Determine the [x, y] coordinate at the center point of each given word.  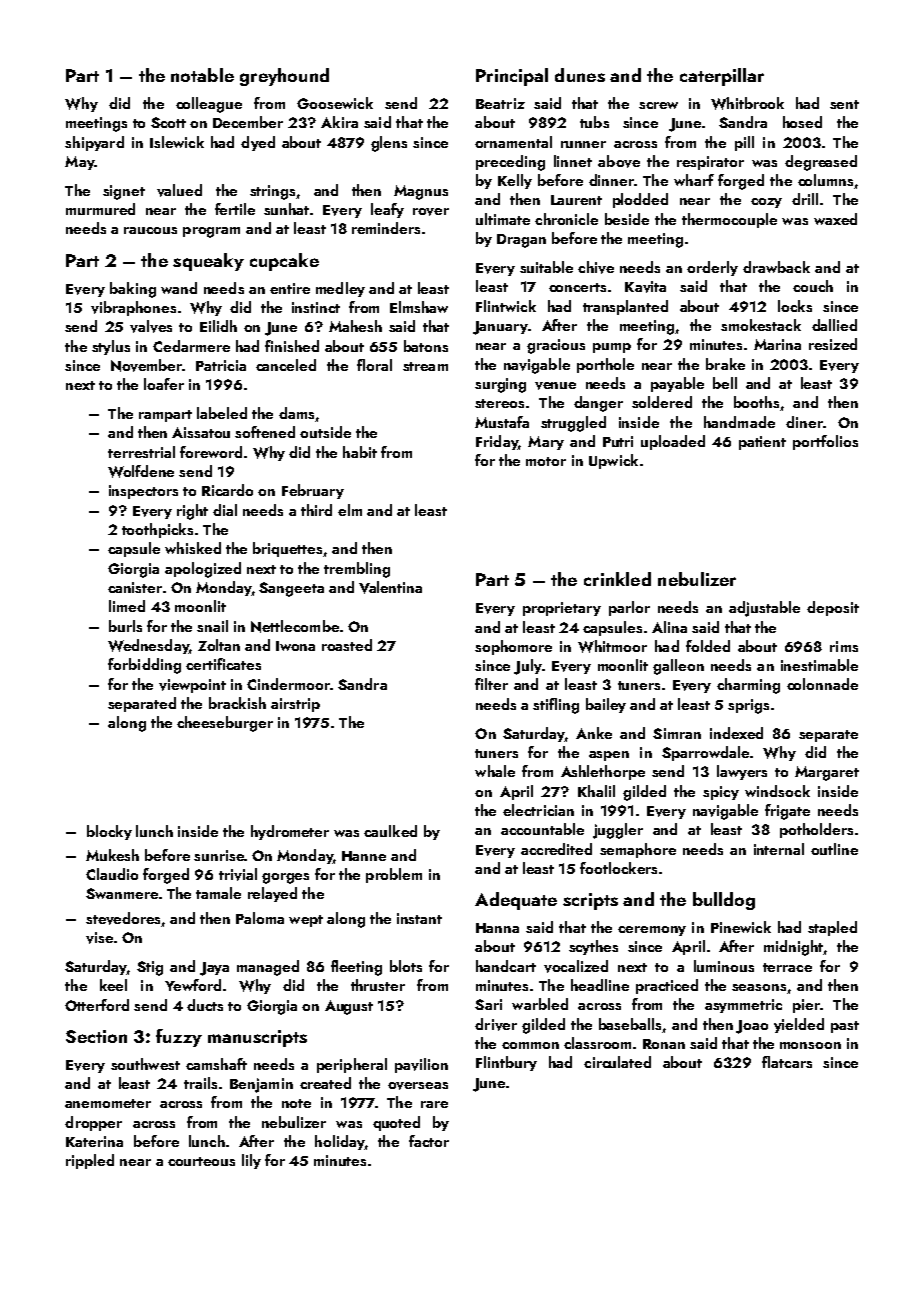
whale [495, 771]
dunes [580, 75]
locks [795, 306]
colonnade [822, 684]
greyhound [284, 77]
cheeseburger [225, 724]
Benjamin [261, 1085]
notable [202, 75]
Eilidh [218, 326]
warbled [540, 1004]
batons [426, 346]
